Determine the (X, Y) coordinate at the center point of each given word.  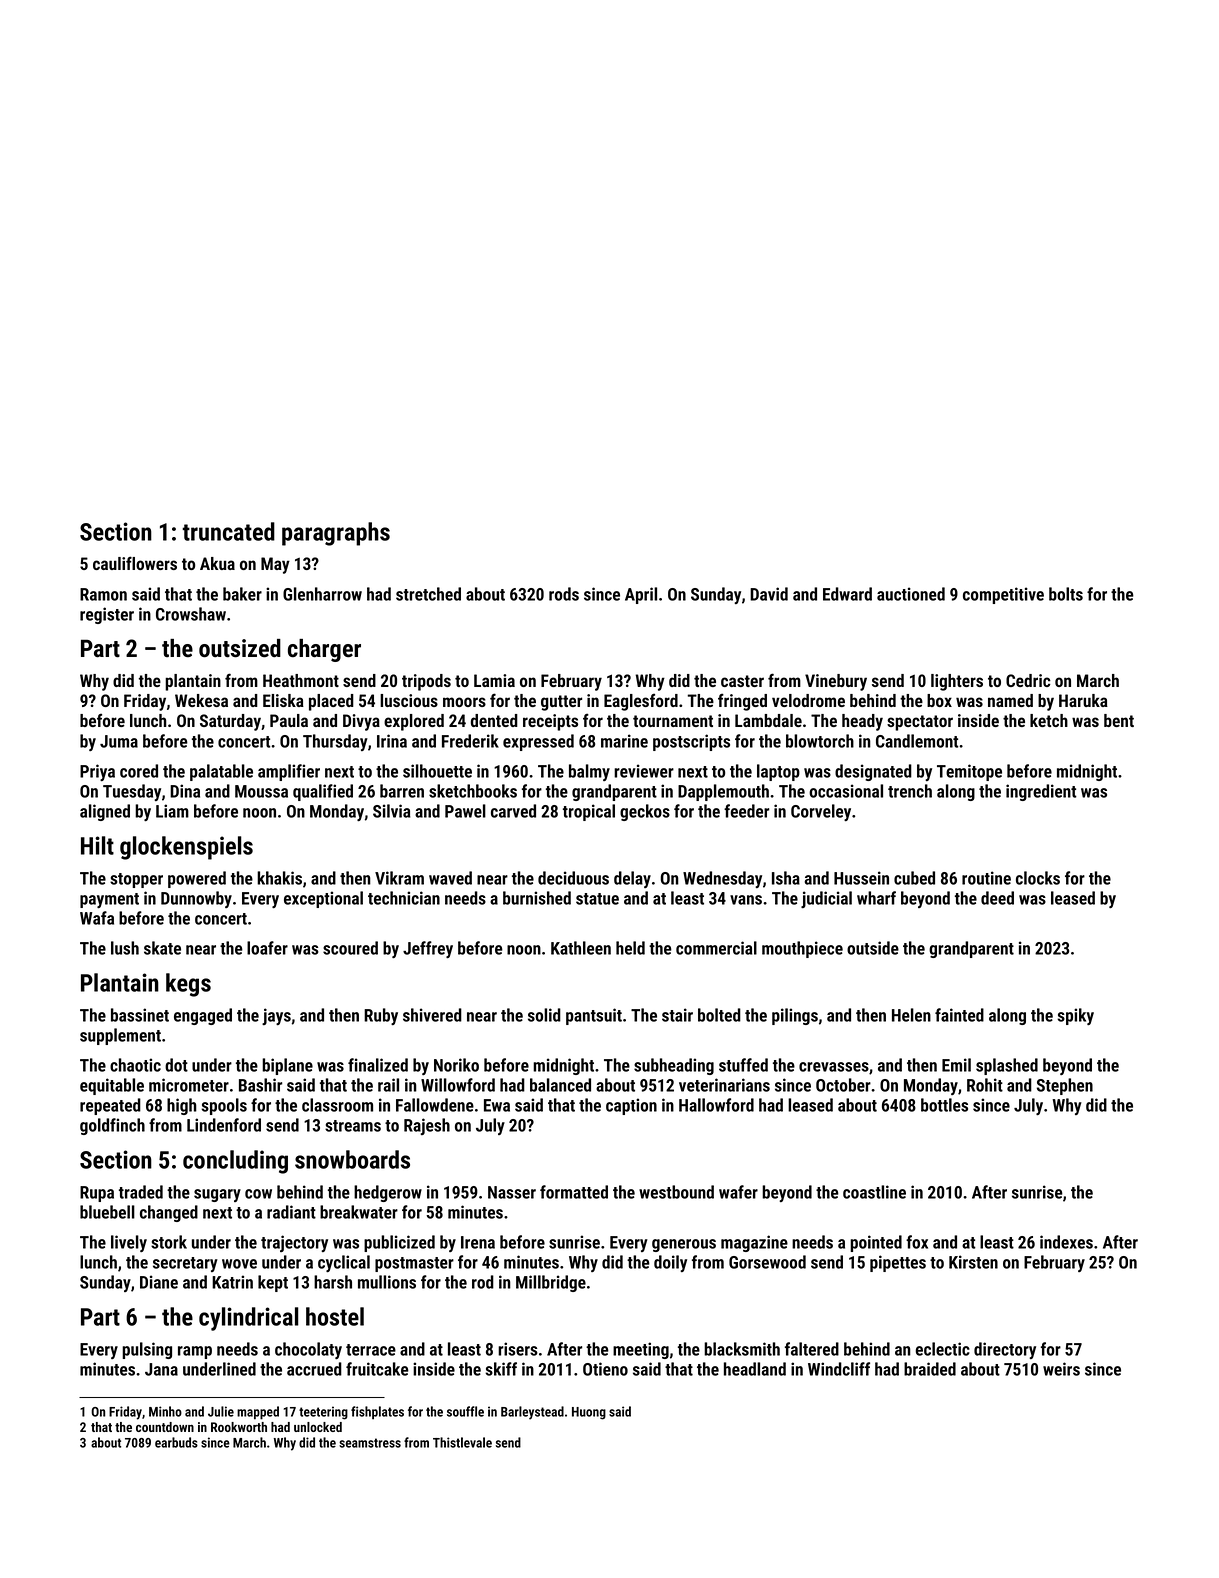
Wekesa (201, 700)
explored (414, 722)
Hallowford (716, 1105)
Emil (956, 1065)
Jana (161, 1369)
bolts (1066, 594)
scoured (350, 948)
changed (169, 1213)
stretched (428, 594)
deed (997, 898)
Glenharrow (322, 594)
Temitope (969, 772)
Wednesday (722, 879)
